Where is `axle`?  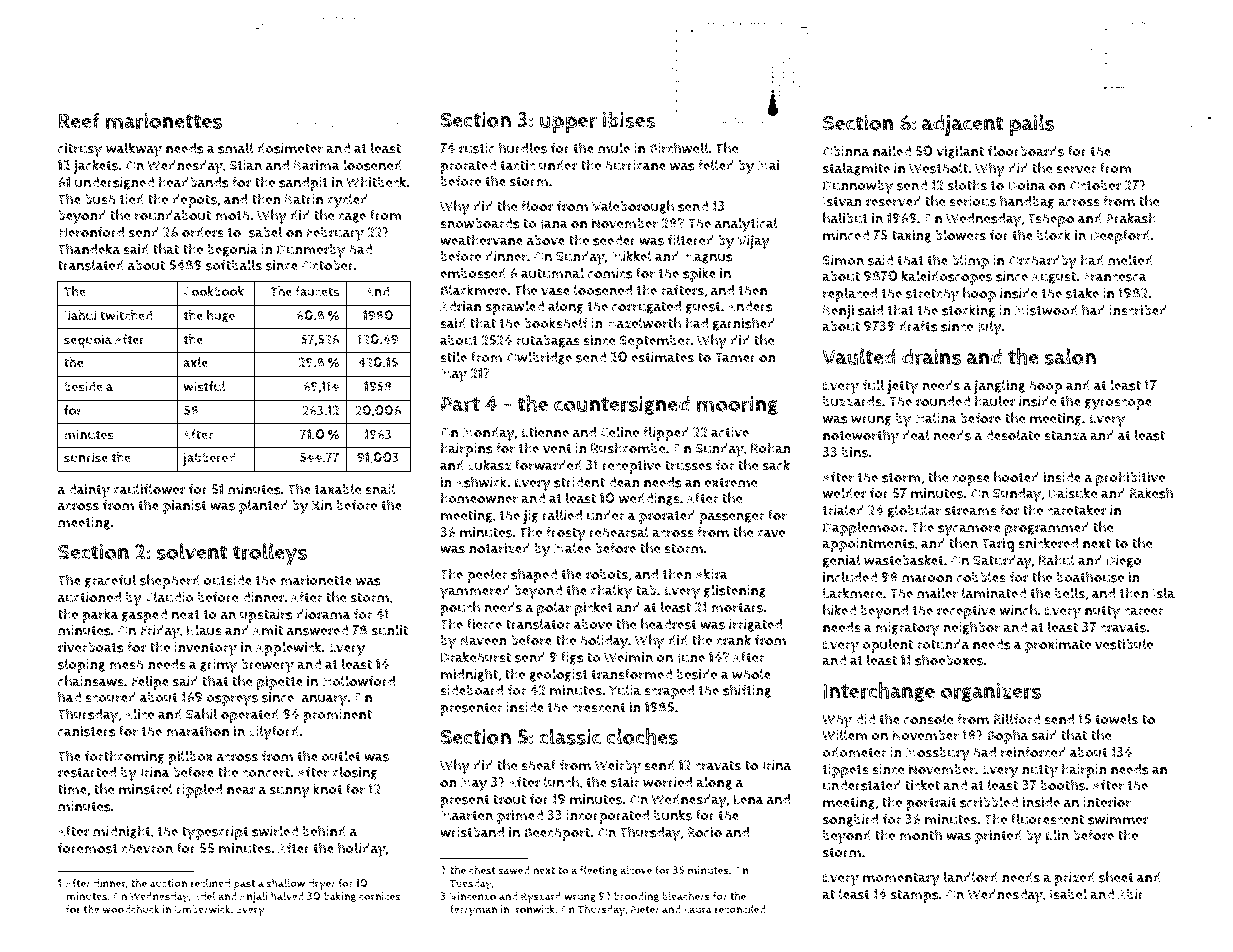
axle is located at coordinates (195, 362).
